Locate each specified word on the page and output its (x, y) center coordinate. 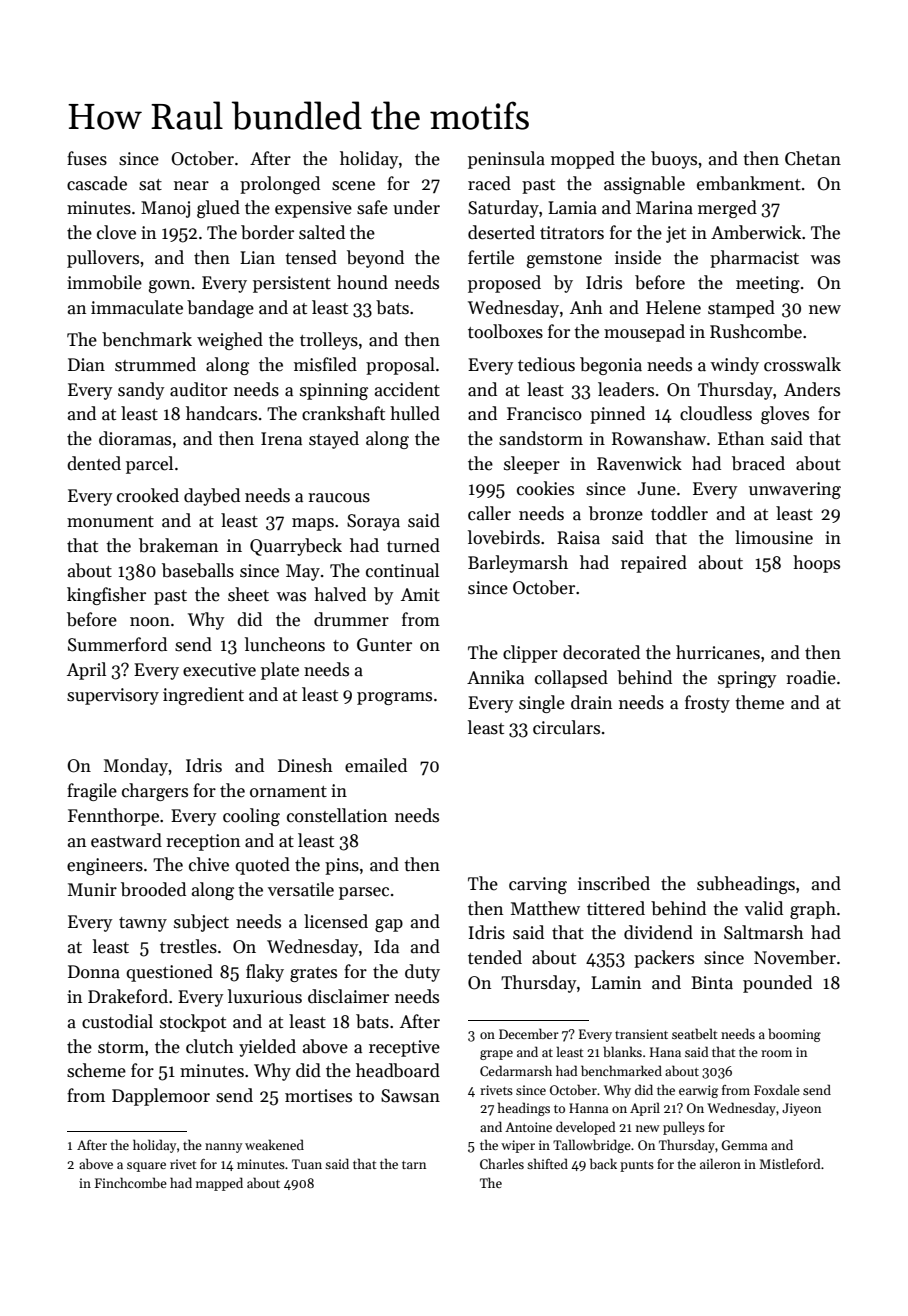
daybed (212, 497)
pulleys (684, 1128)
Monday (136, 767)
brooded (153, 889)
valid (764, 908)
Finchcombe (131, 1182)
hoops (816, 564)
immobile (104, 282)
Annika (495, 677)
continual (402, 570)
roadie (811, 677)
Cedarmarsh (516, 1070)
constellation (337, 815)
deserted (501, 232)
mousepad (644, 333)
